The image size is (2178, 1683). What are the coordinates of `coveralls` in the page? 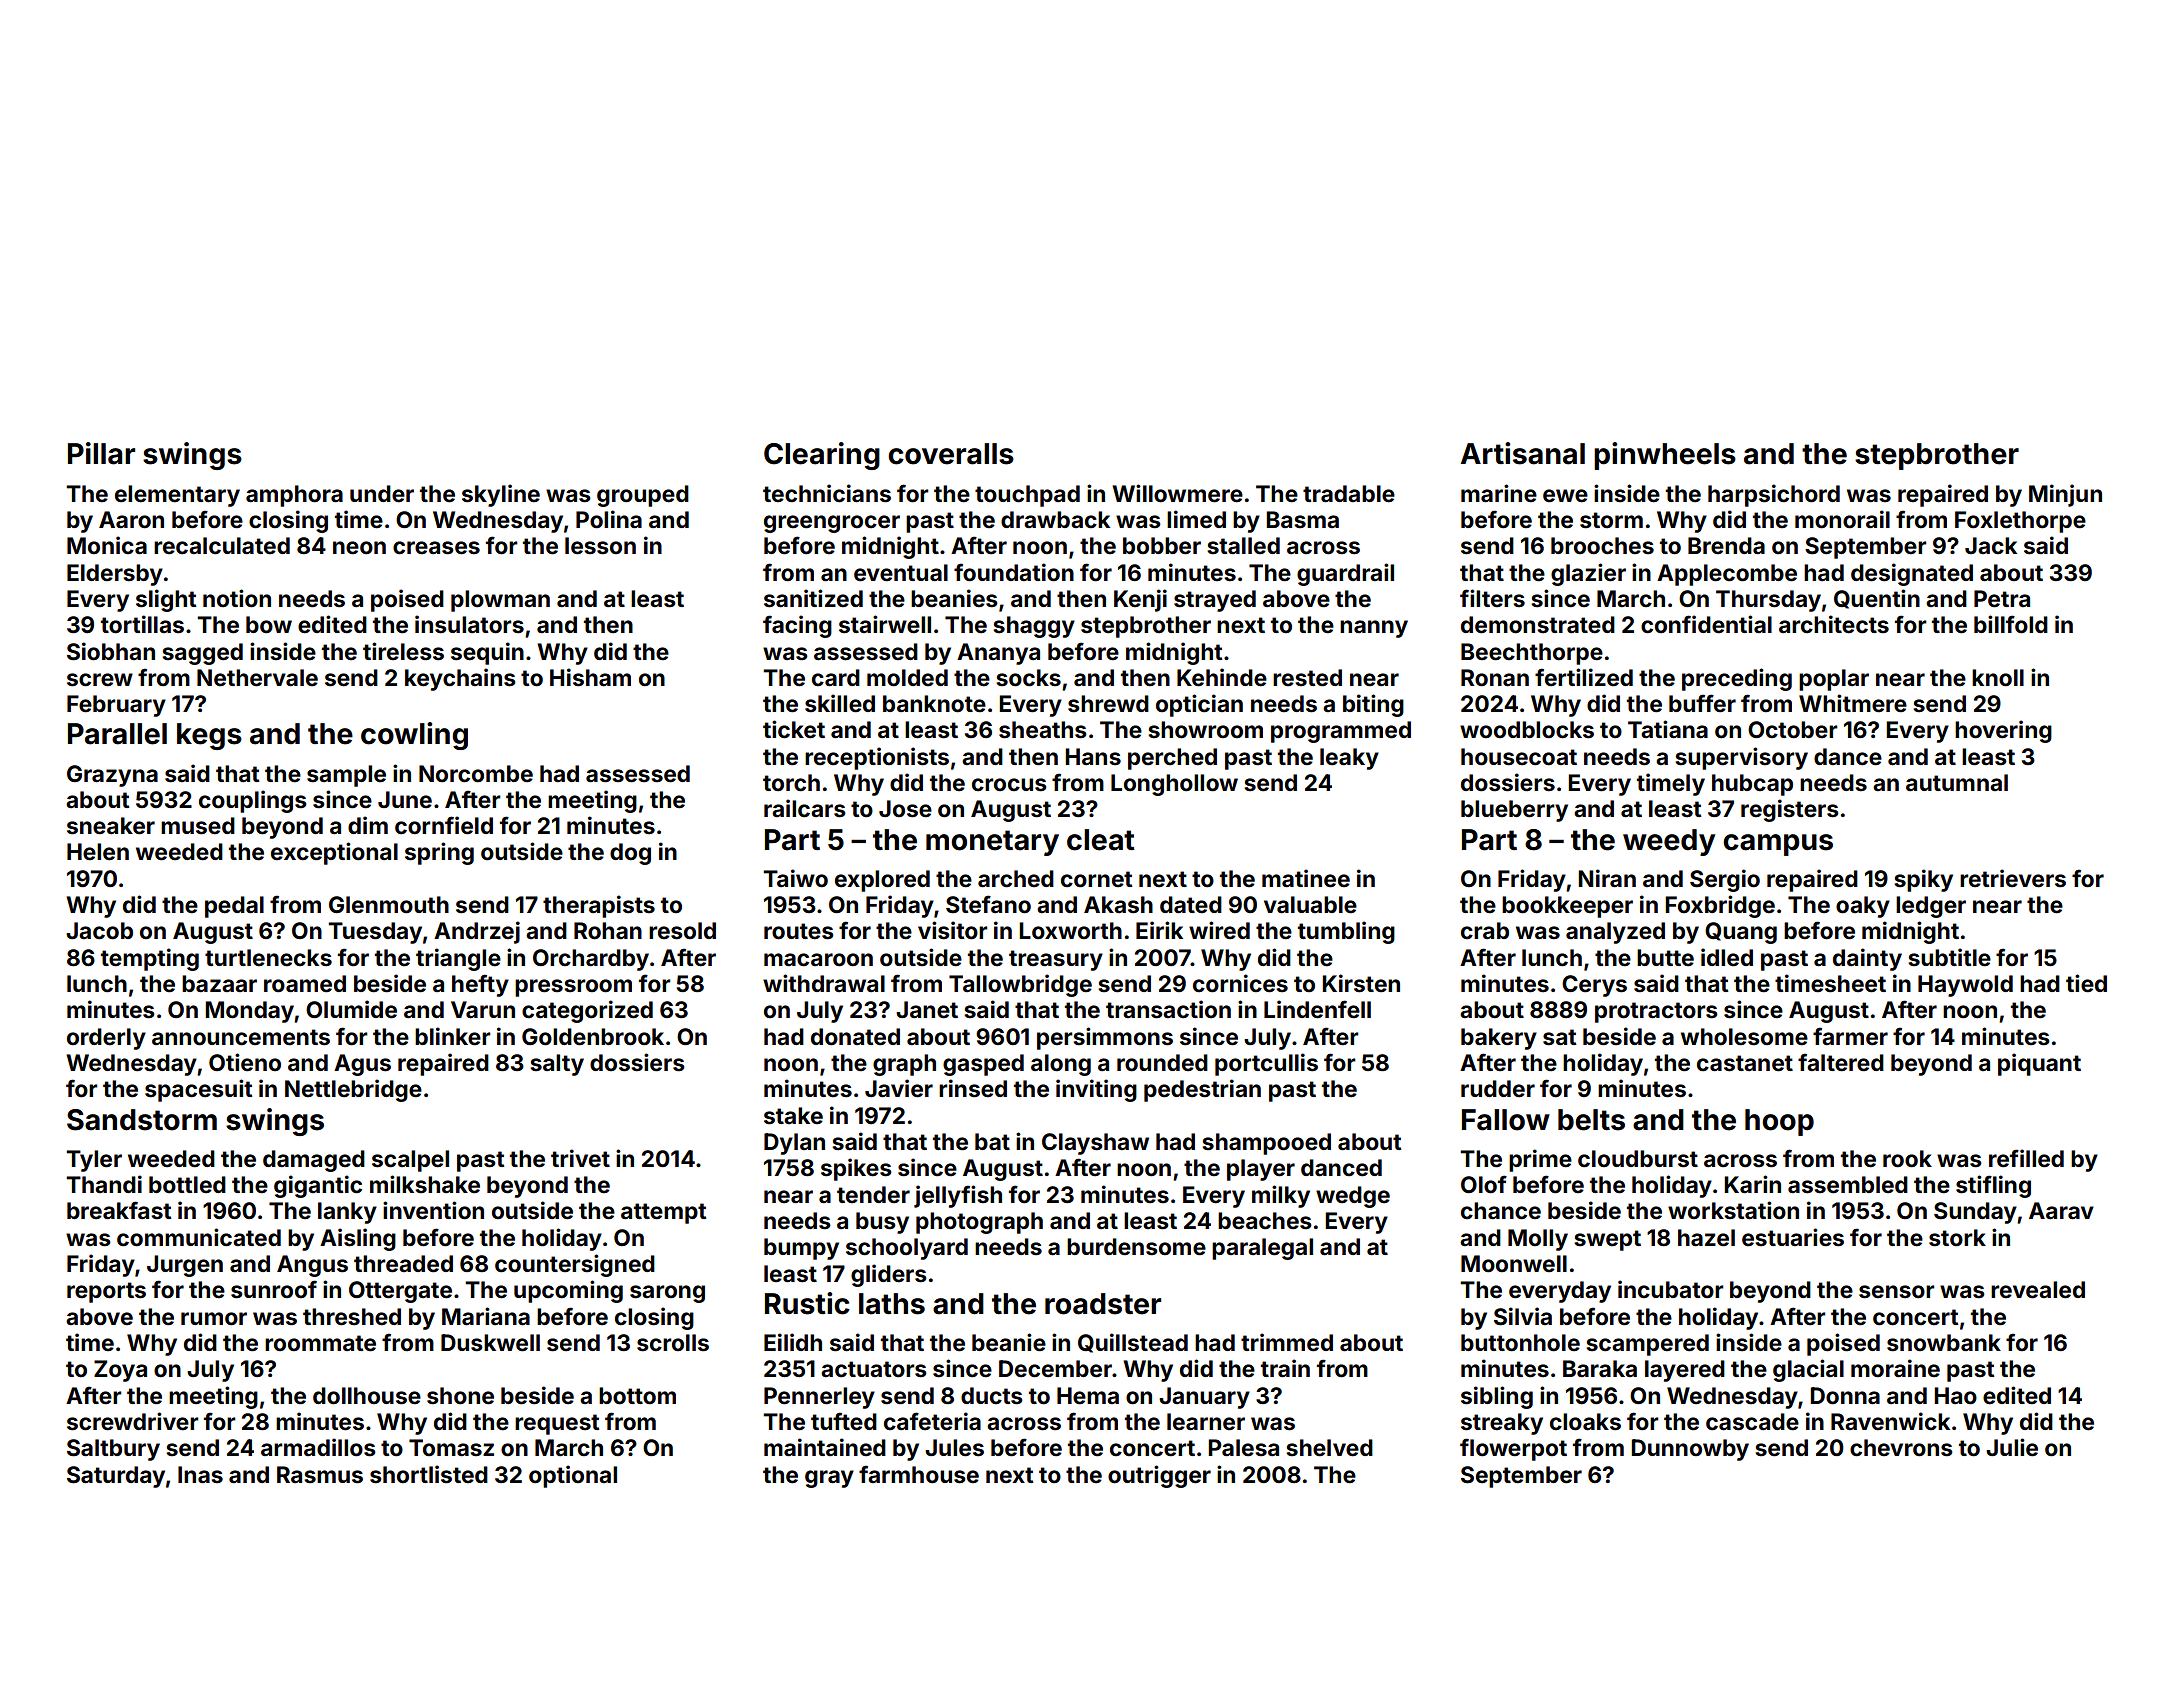 It's located at (951, 454).
